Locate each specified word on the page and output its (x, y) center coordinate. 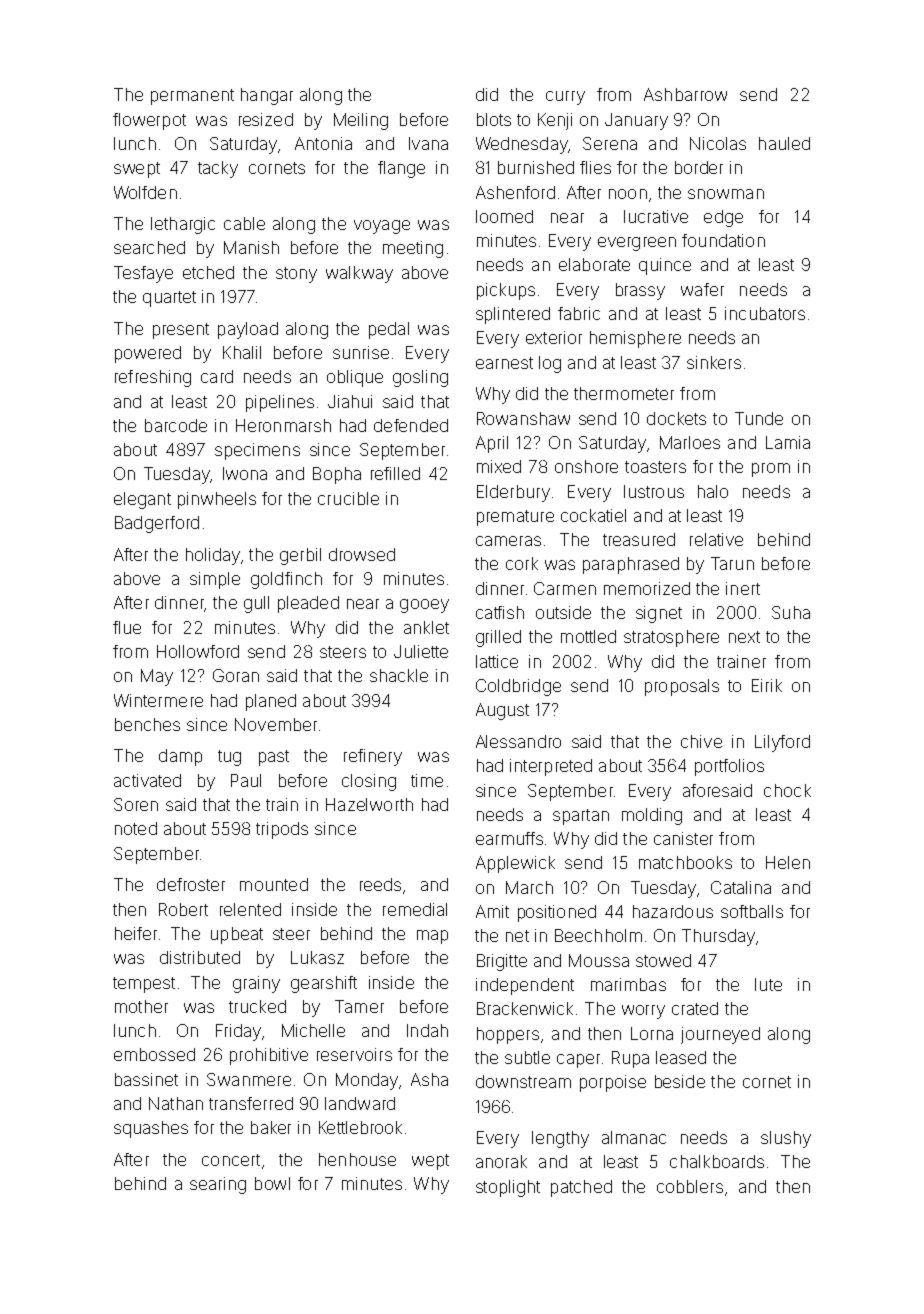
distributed (200, 957)
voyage (382, 227)
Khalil (242, 352)
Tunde (759, 418)
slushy (786, 1139)
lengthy (560, 1139)
